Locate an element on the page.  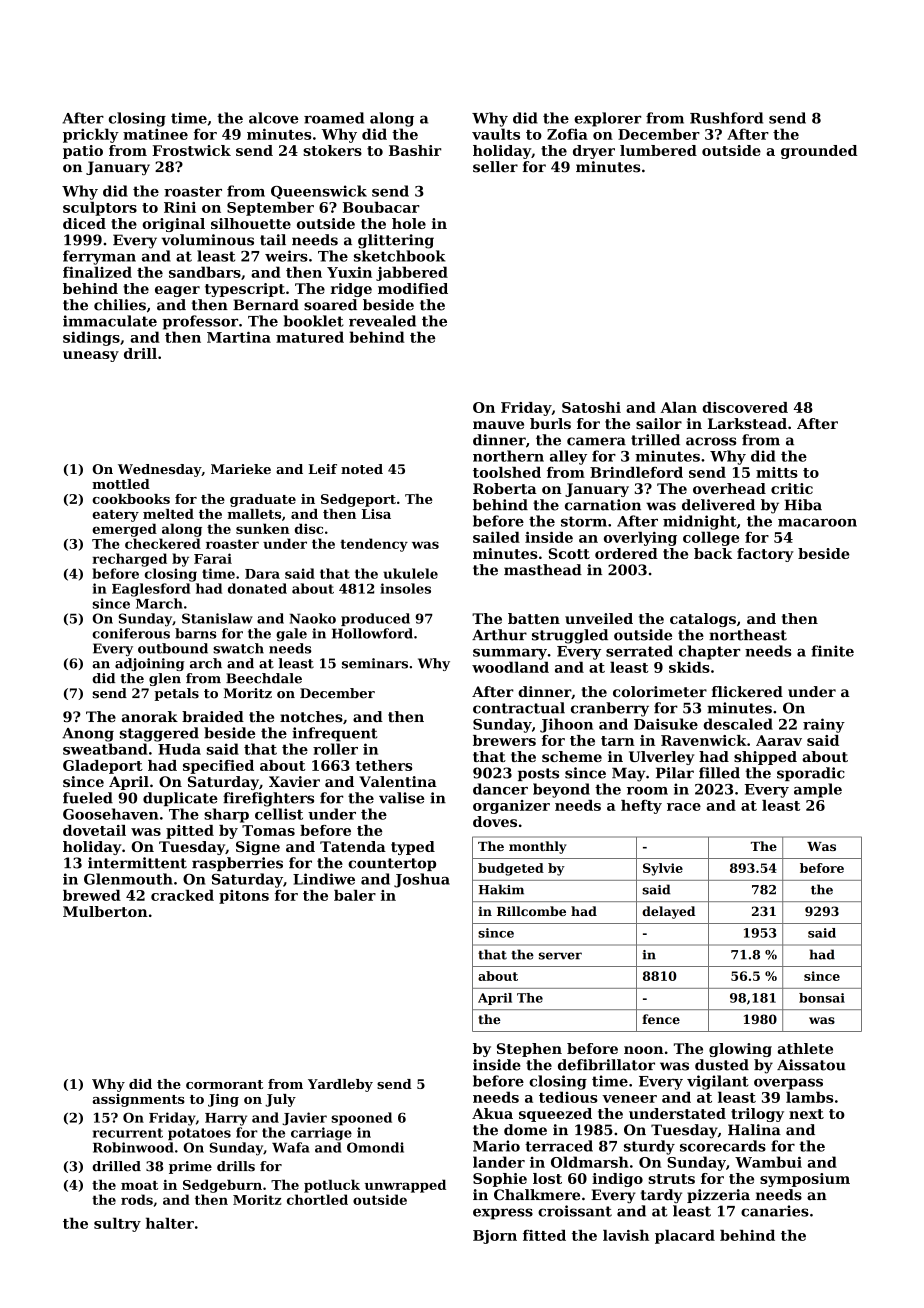
sailed is located at coordinates (496, 537).
